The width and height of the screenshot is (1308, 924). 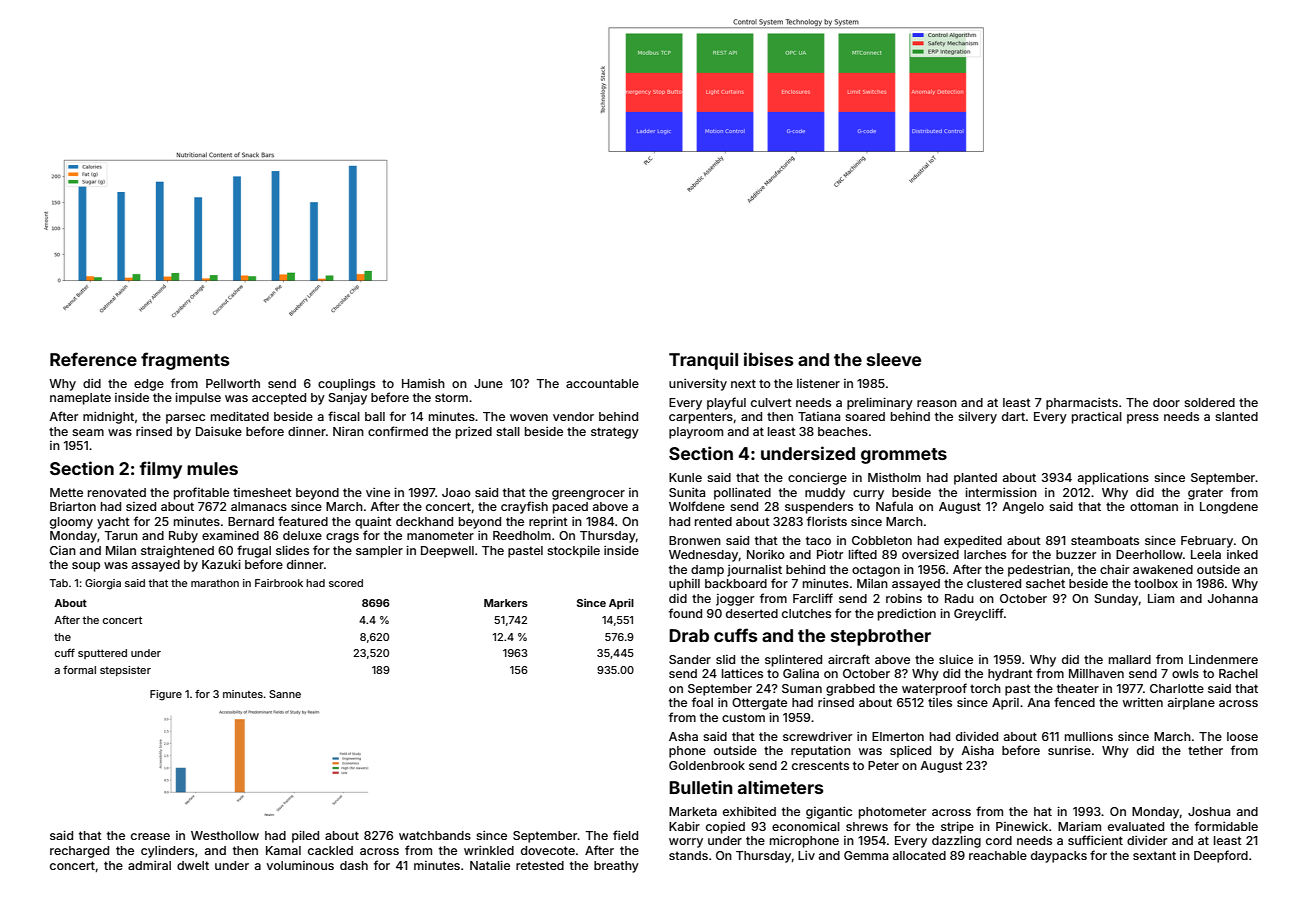 What do you see at coordinates (904, 456) in the screenshot?
I see `grommets` at bounding box center [904, 456].
